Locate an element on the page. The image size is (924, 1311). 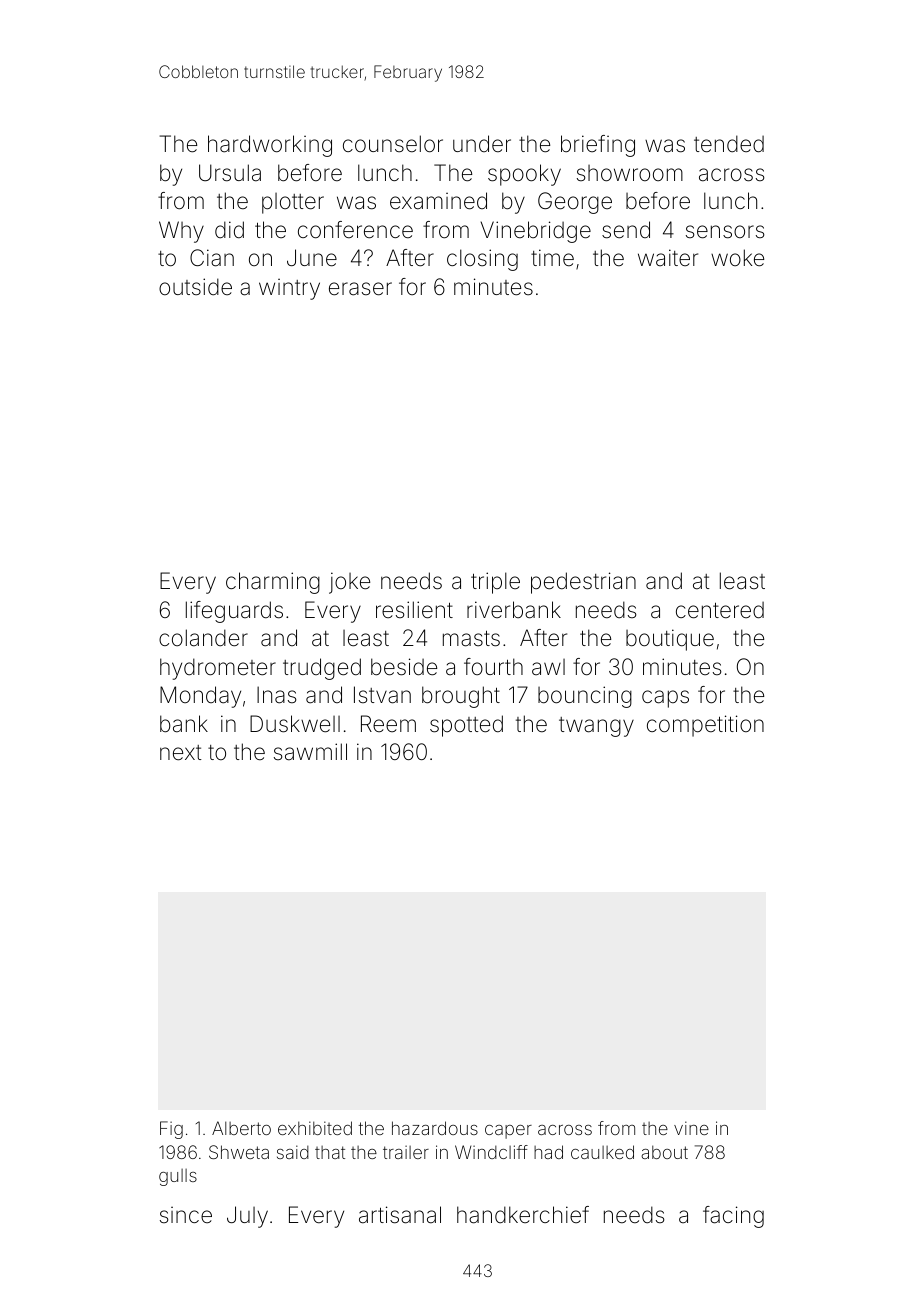
charming is located at coordinates (273, 583).
